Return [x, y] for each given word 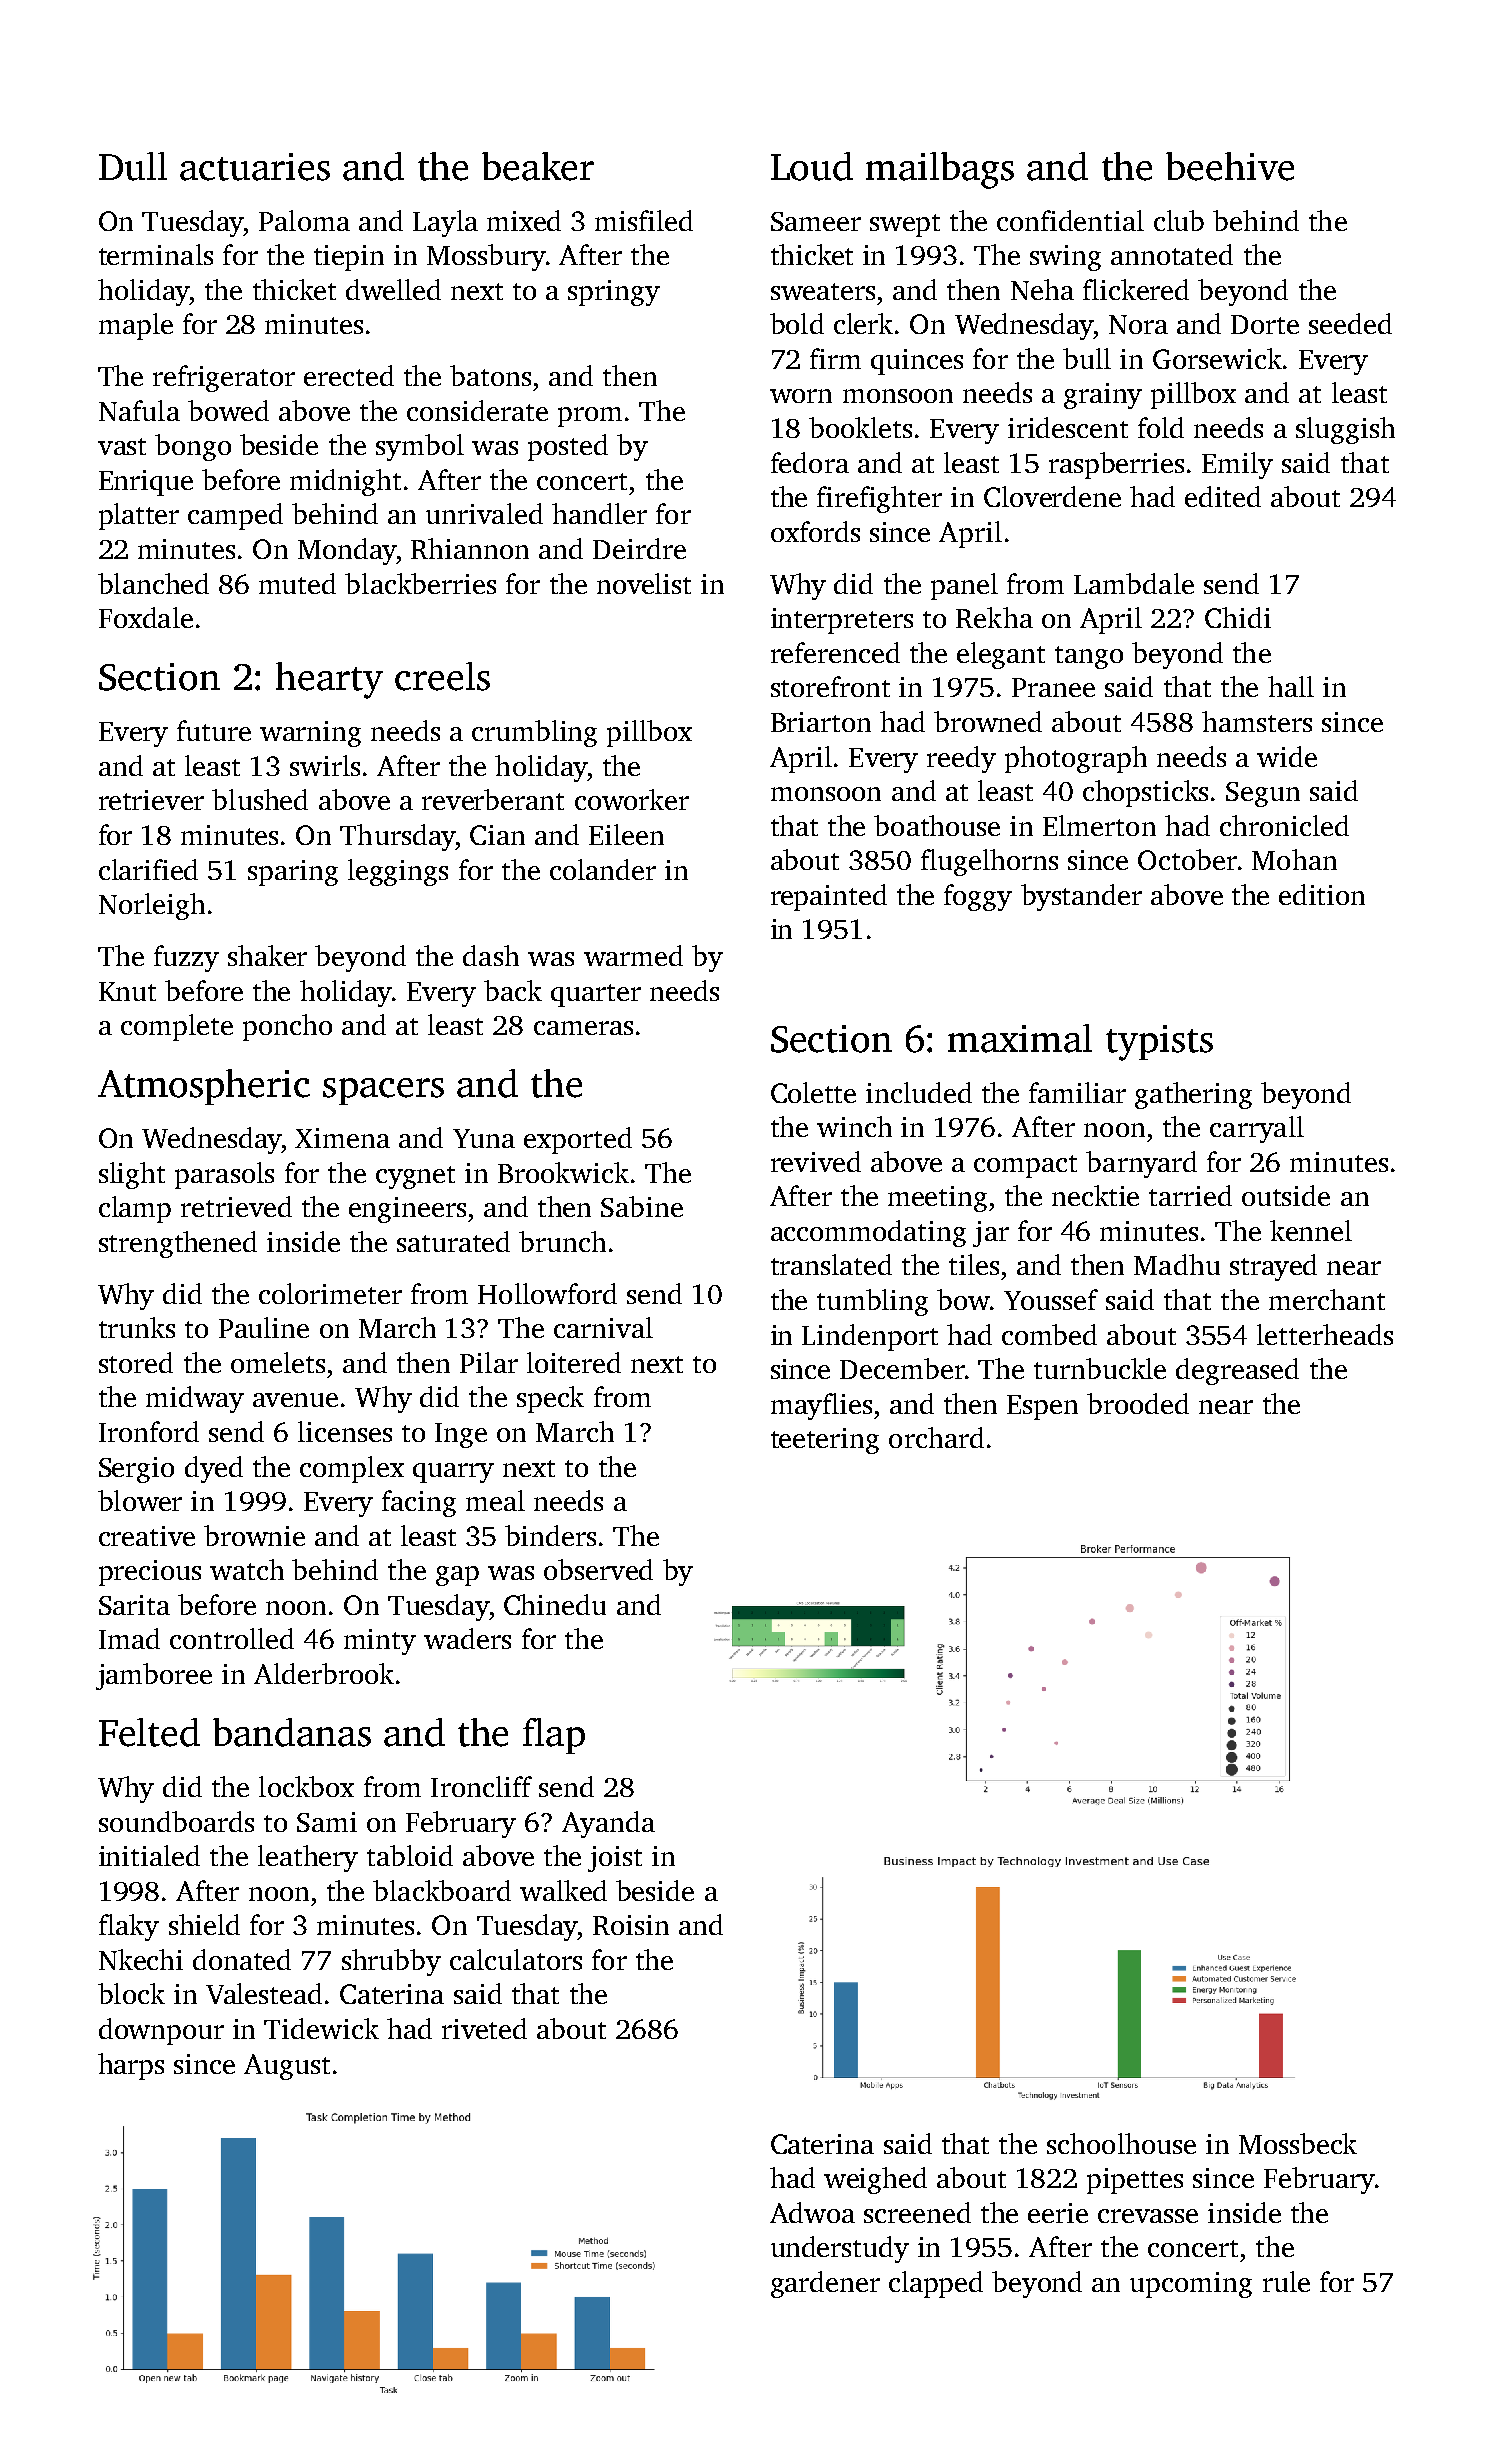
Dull [133, 166]
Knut [127, 991]
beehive [1230, 166]
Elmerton [1099, 825]
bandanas [292, 1732]
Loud [812, 166]
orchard [936, 1437]
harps [131, 2066]
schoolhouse [1121, 2143]
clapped [936, 2284]
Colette [813, 1092]
